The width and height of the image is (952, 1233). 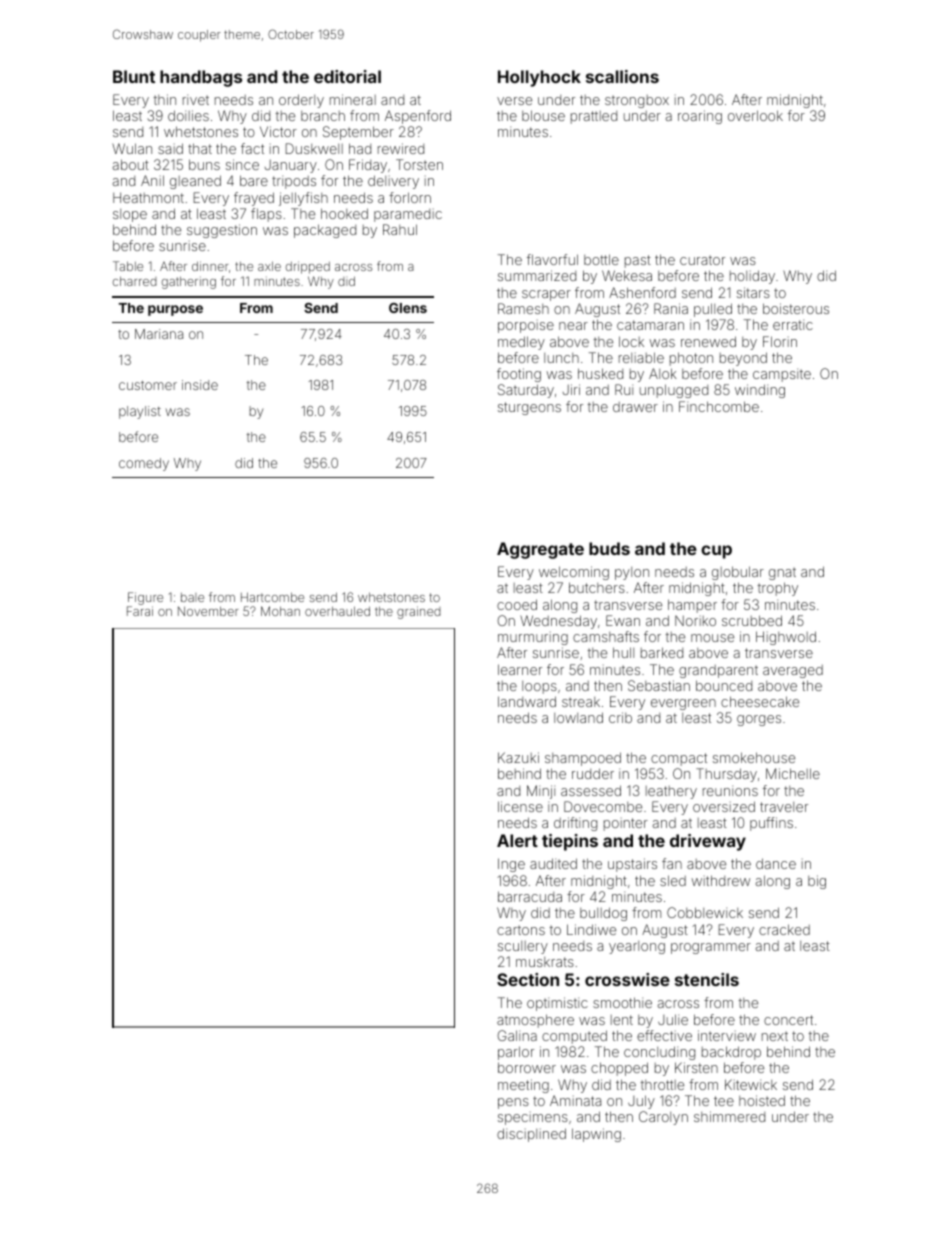 I want to click on dripped, so click(x=308, y=267).
